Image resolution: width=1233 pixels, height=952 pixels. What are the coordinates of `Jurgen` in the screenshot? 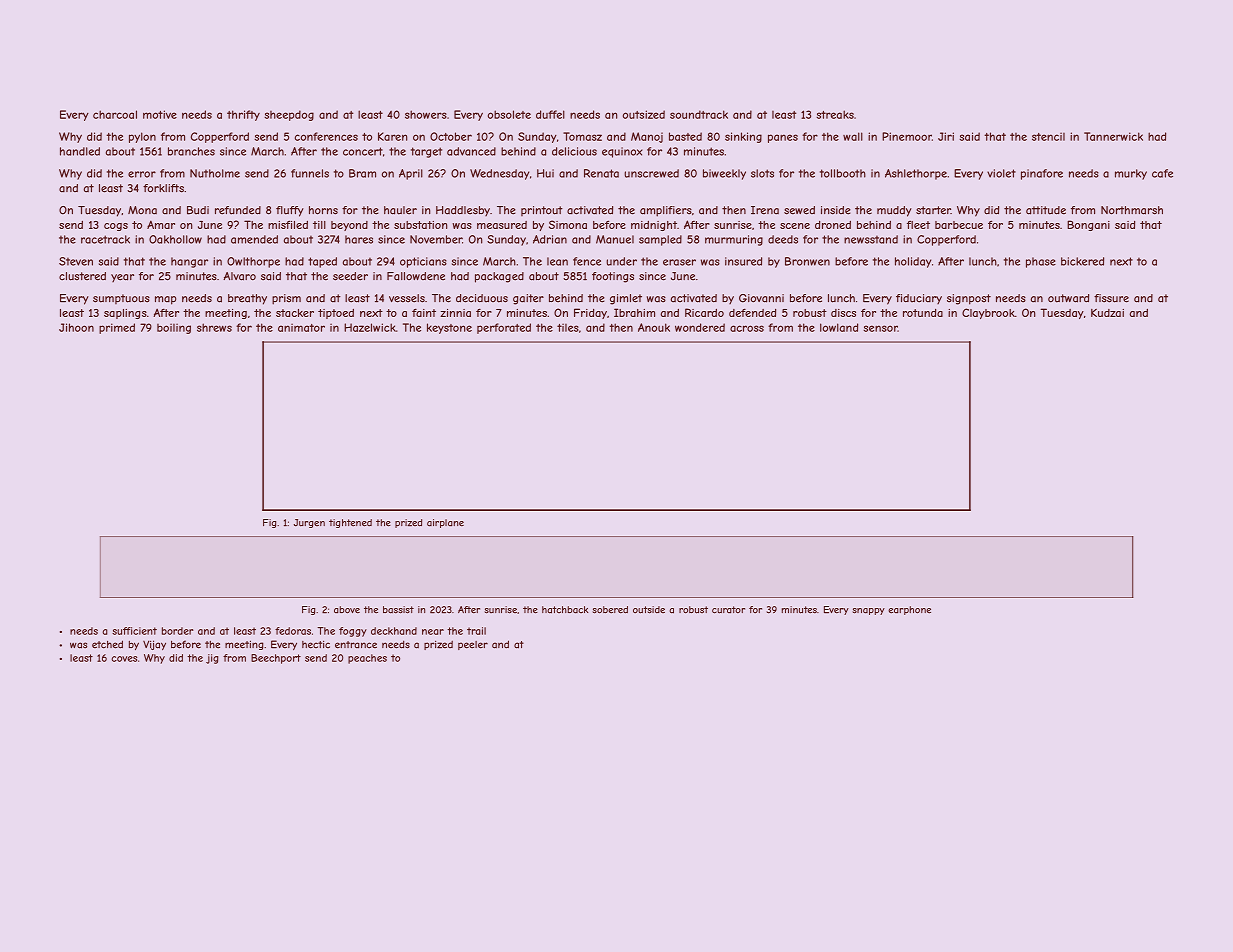 It's located at (309, 523).
